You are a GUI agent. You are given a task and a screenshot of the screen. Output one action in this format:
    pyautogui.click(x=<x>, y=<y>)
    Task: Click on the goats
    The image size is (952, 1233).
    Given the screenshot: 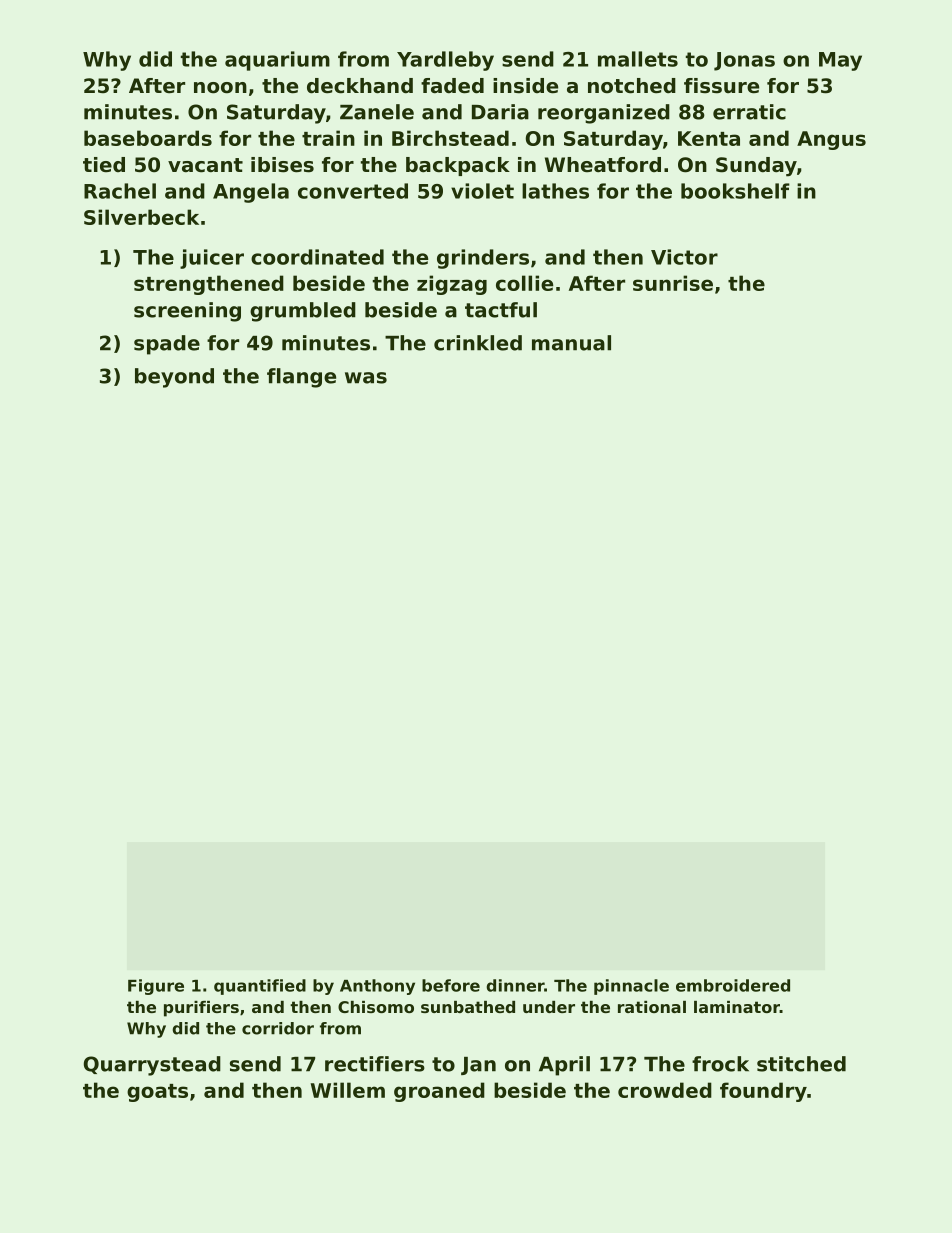 What is the action you would take?
    pyautogui.click(x=157, y=1093)
